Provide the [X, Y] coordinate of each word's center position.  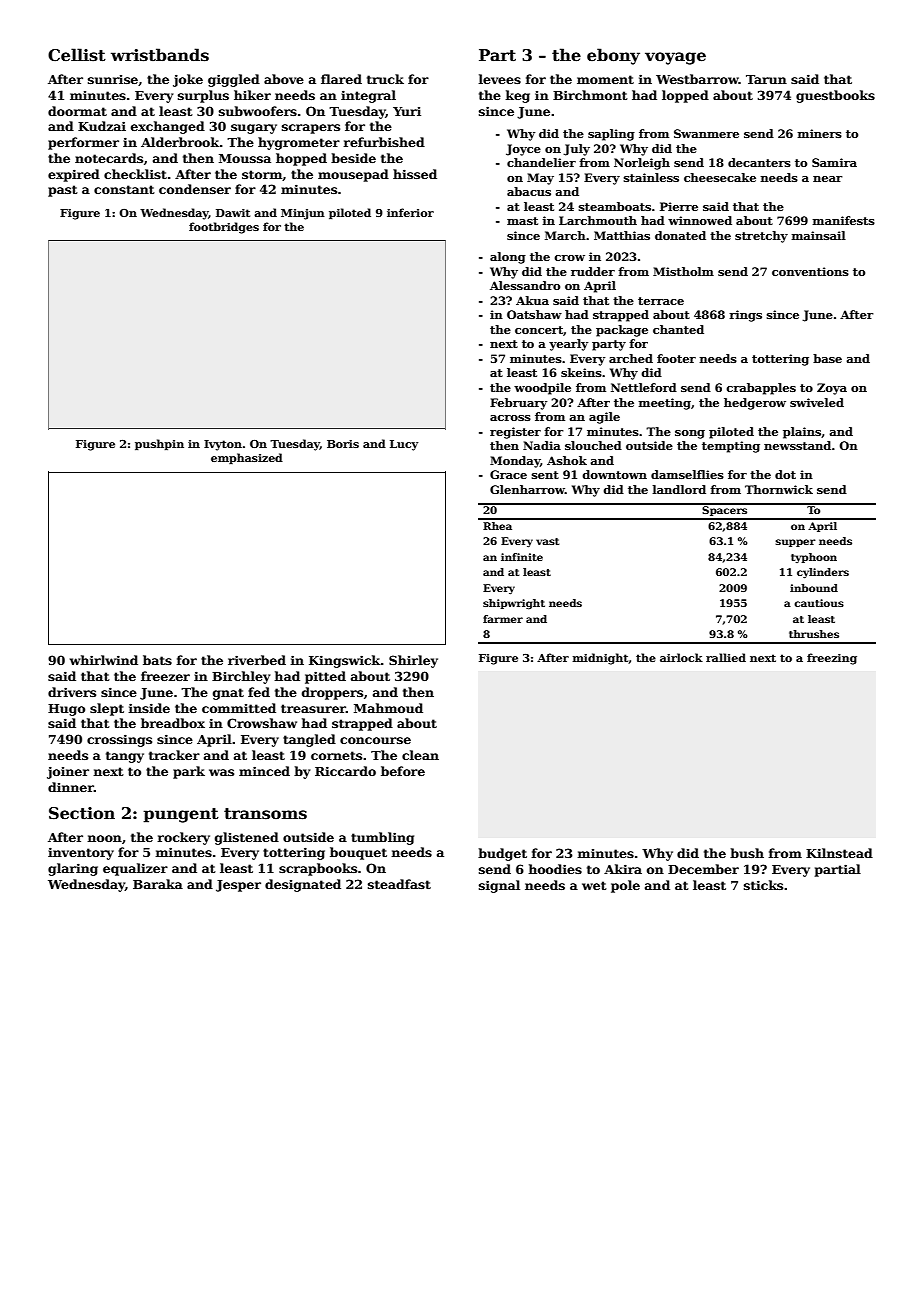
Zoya [832, 389]
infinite [522, 557]
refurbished [384, 142]
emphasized [247, 459]
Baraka [158, 884]
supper [795, 543]
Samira [834, 162]
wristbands [160, 55]
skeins [581, 372]
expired [74, 175]
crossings [119, 740]
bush [747, 853]
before [403, 771]
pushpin [159, 445]
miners [820, 133]
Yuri [407, 111]
